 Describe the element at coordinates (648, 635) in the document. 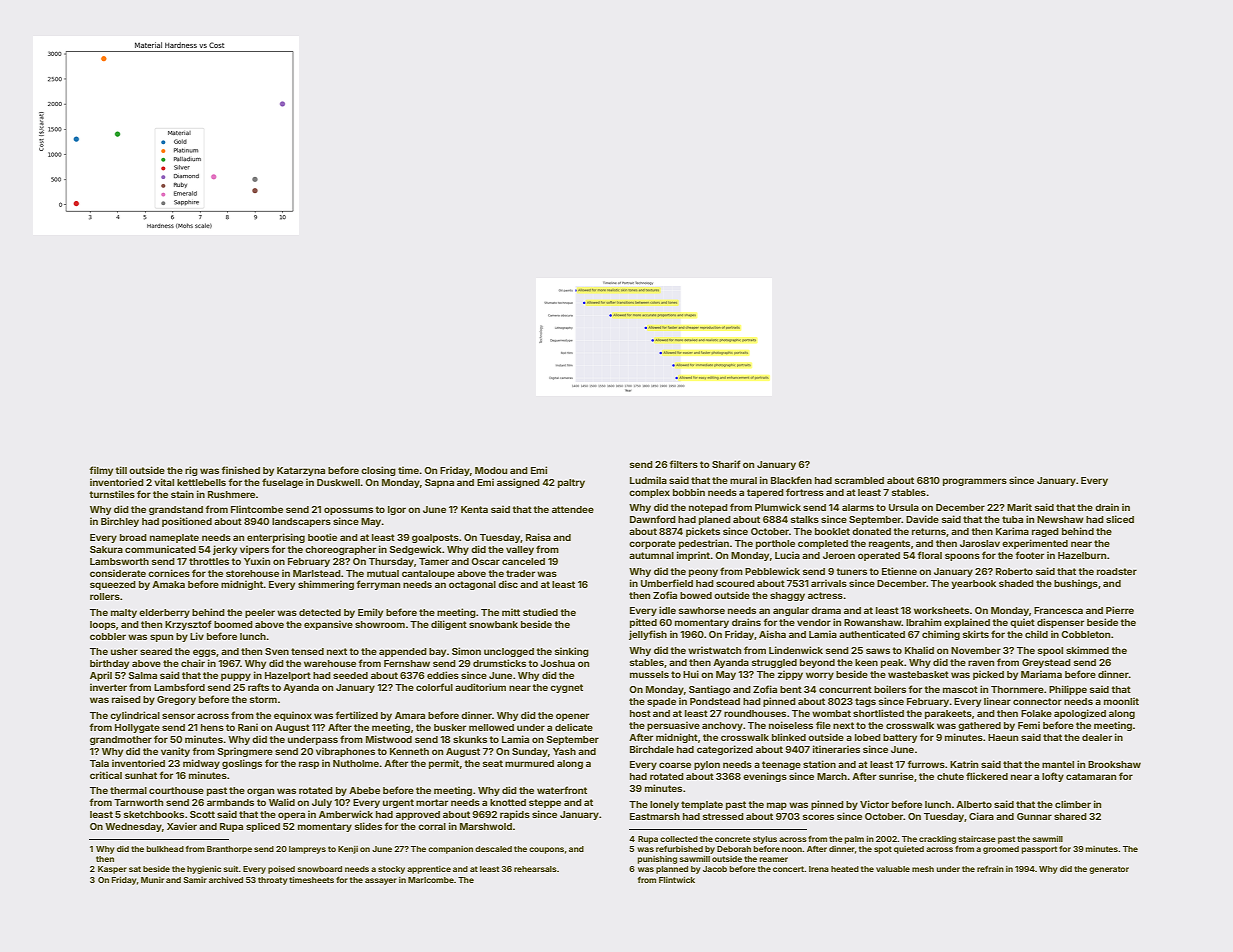

I see `jellyfish` at that location.
